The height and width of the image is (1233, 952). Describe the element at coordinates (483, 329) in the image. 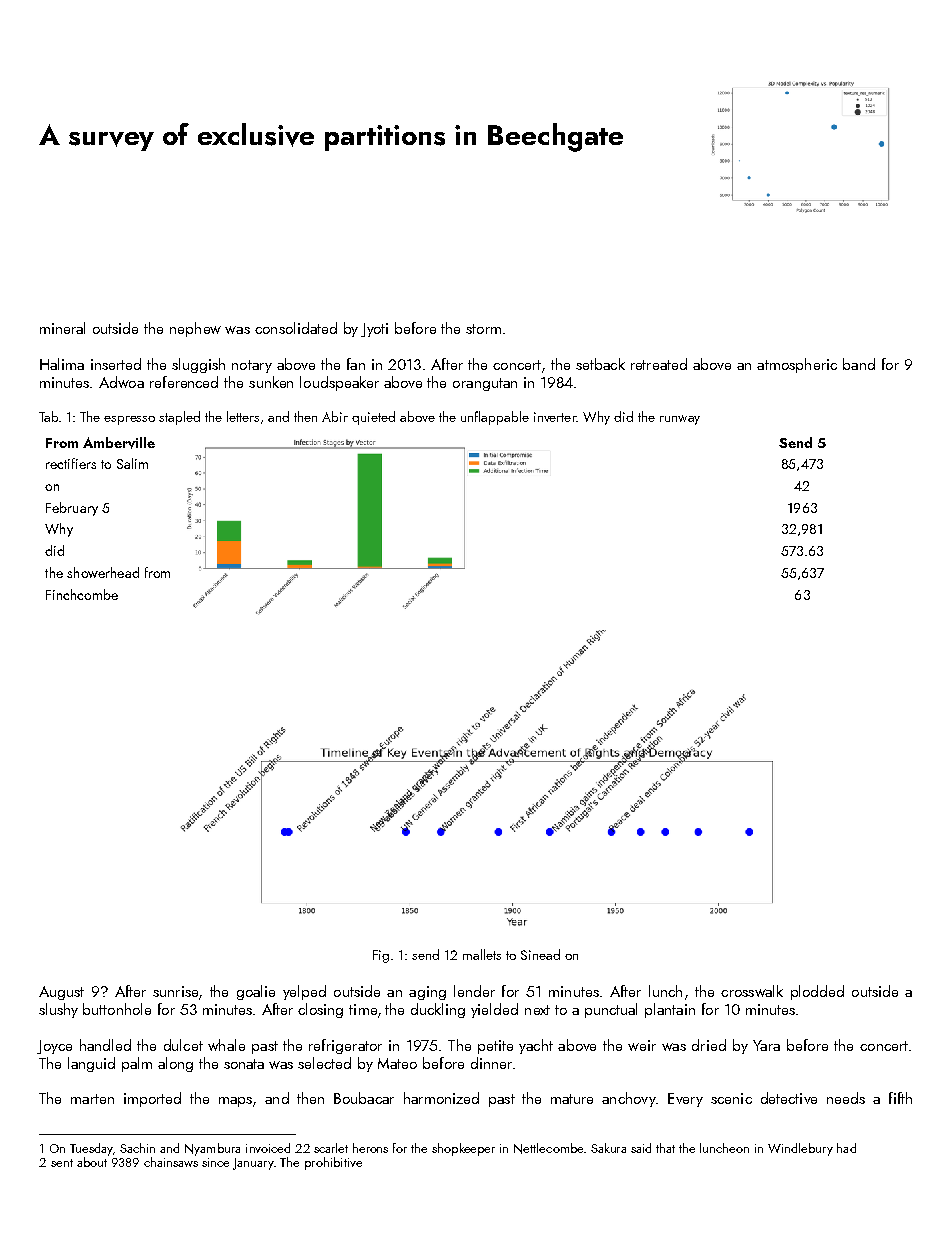

I see `storm` at that location.
